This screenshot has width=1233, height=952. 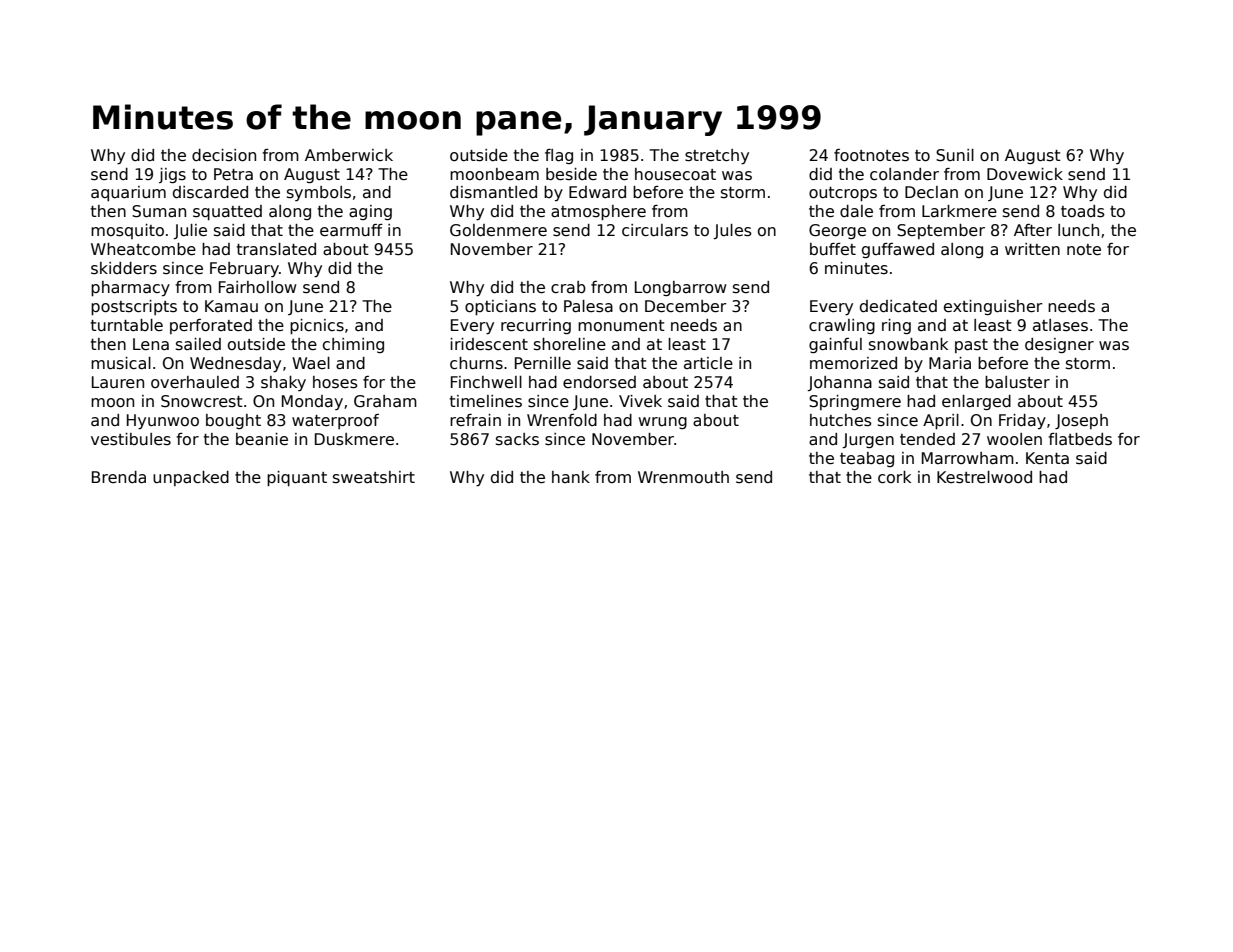 What do you see at coordinates (312, 402) in the screenshot?
I see `Monday` at bounding box center [312, 402].
